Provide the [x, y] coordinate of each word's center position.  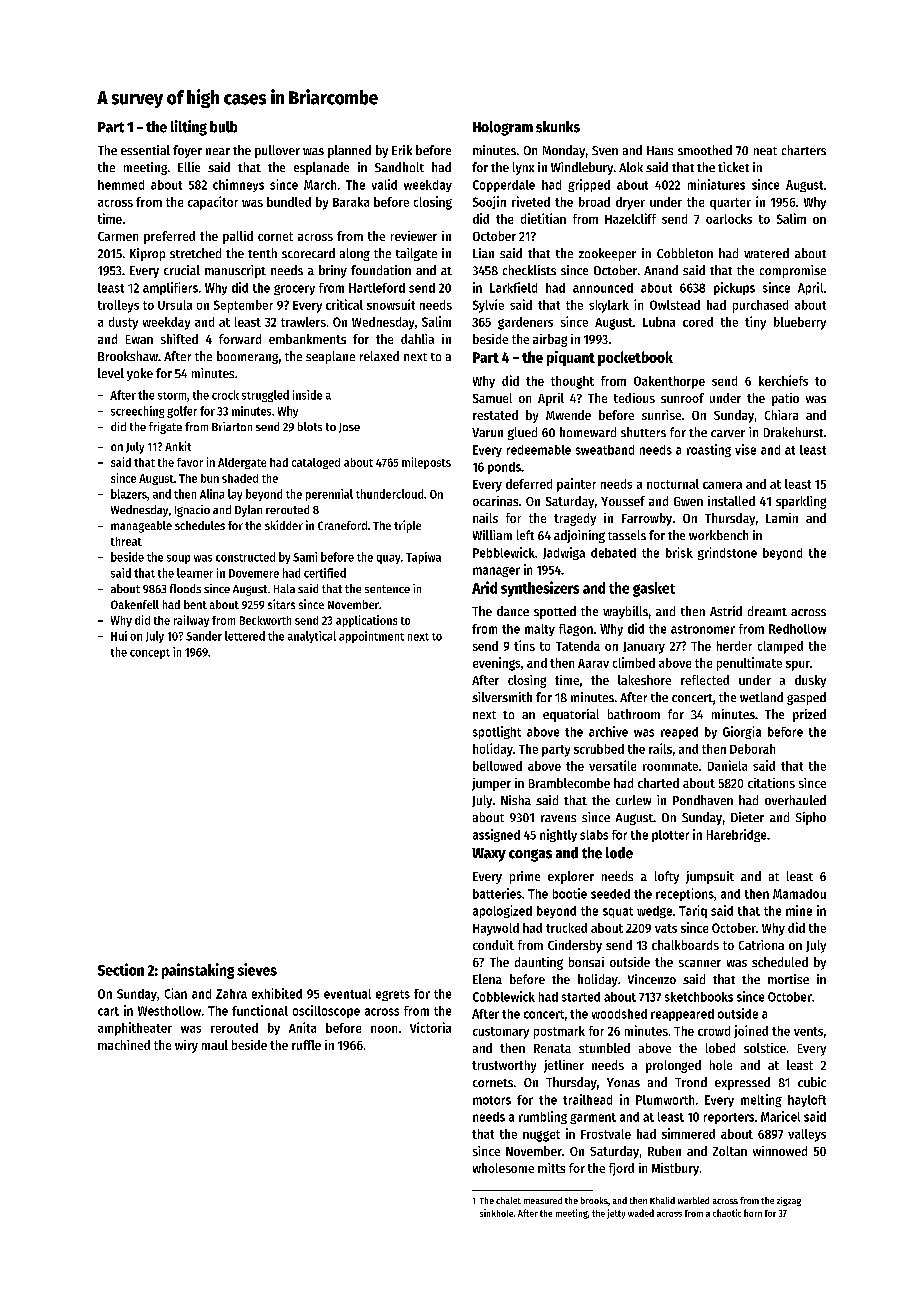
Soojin [489, 202]
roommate [670, 766]
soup [178, 559]
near [218, 151]
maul [215, 1045]
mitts [551, 1168]
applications [366, 621]
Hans [660, 150]
